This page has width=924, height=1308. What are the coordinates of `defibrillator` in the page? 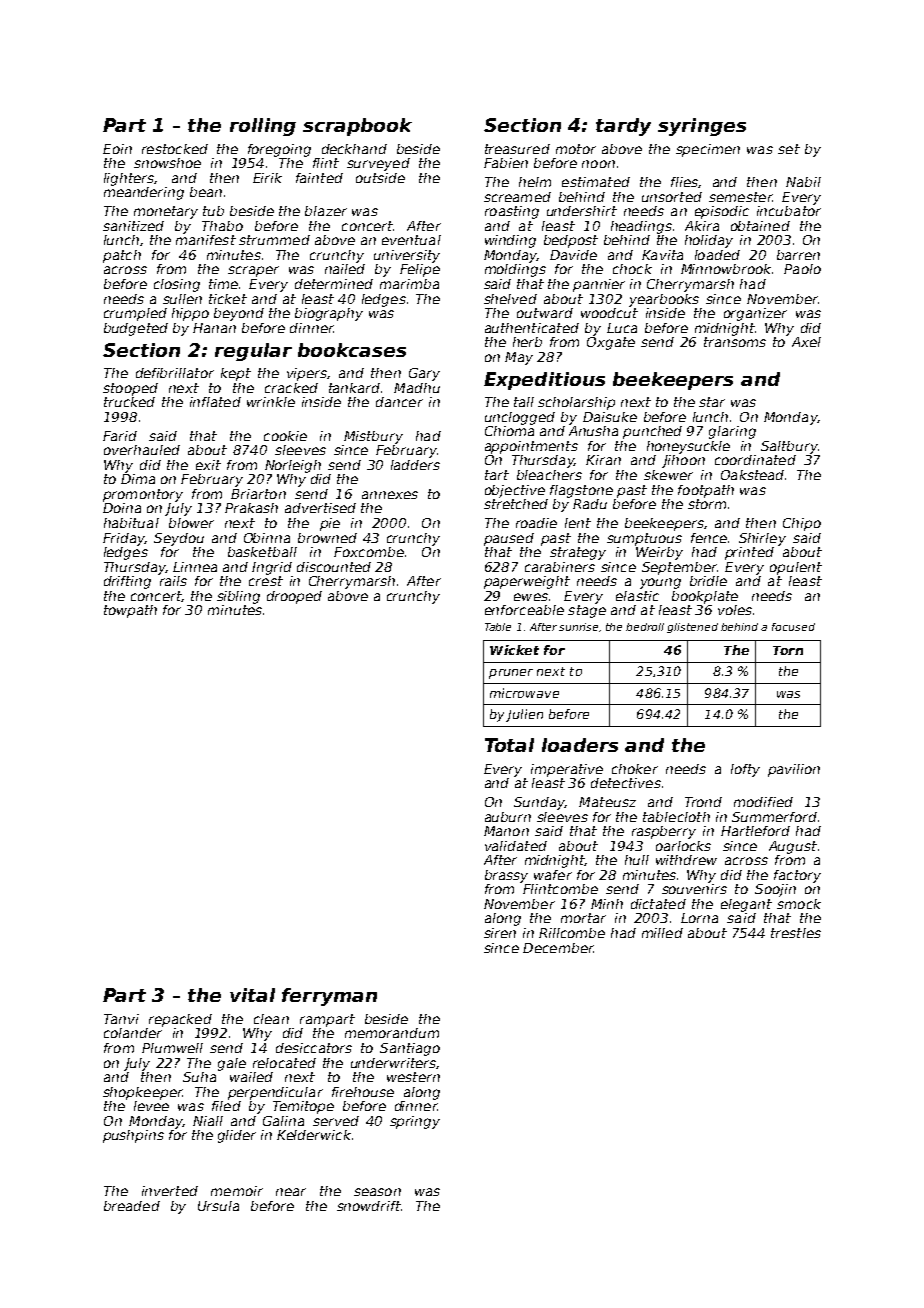 It's located at (175, 373).
